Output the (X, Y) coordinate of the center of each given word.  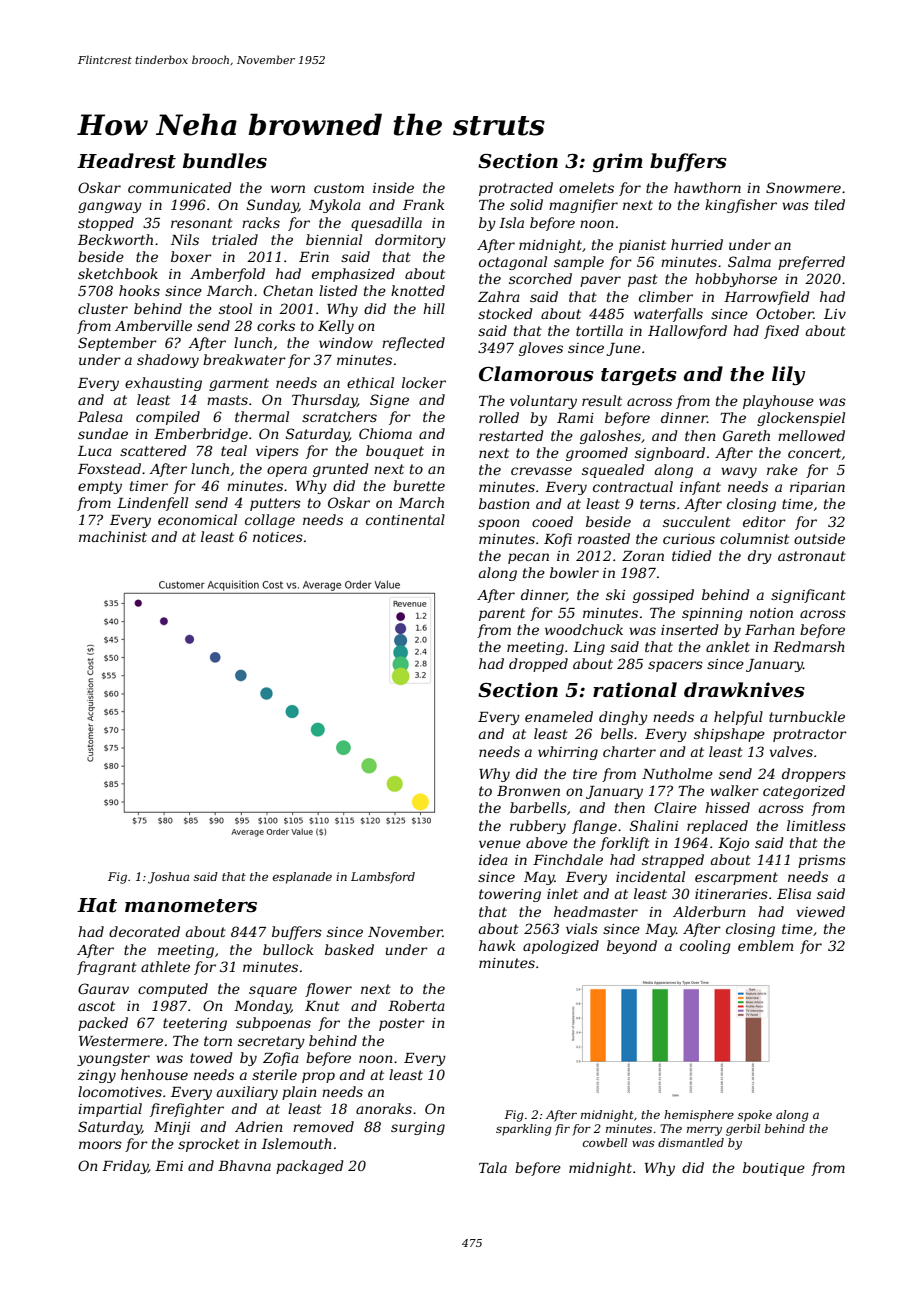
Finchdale (568, 859)
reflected (413, 344)
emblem (765, 945)
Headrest (126, 161)
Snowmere (803, 187)
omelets (586, 187)
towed (211, 1057)
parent (502, 614)
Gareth (746, 435)
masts (227, 400)
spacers (675, 666)
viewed (821, 911)
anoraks (384, 1108)
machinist (113, 536)
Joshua (168, 878)
